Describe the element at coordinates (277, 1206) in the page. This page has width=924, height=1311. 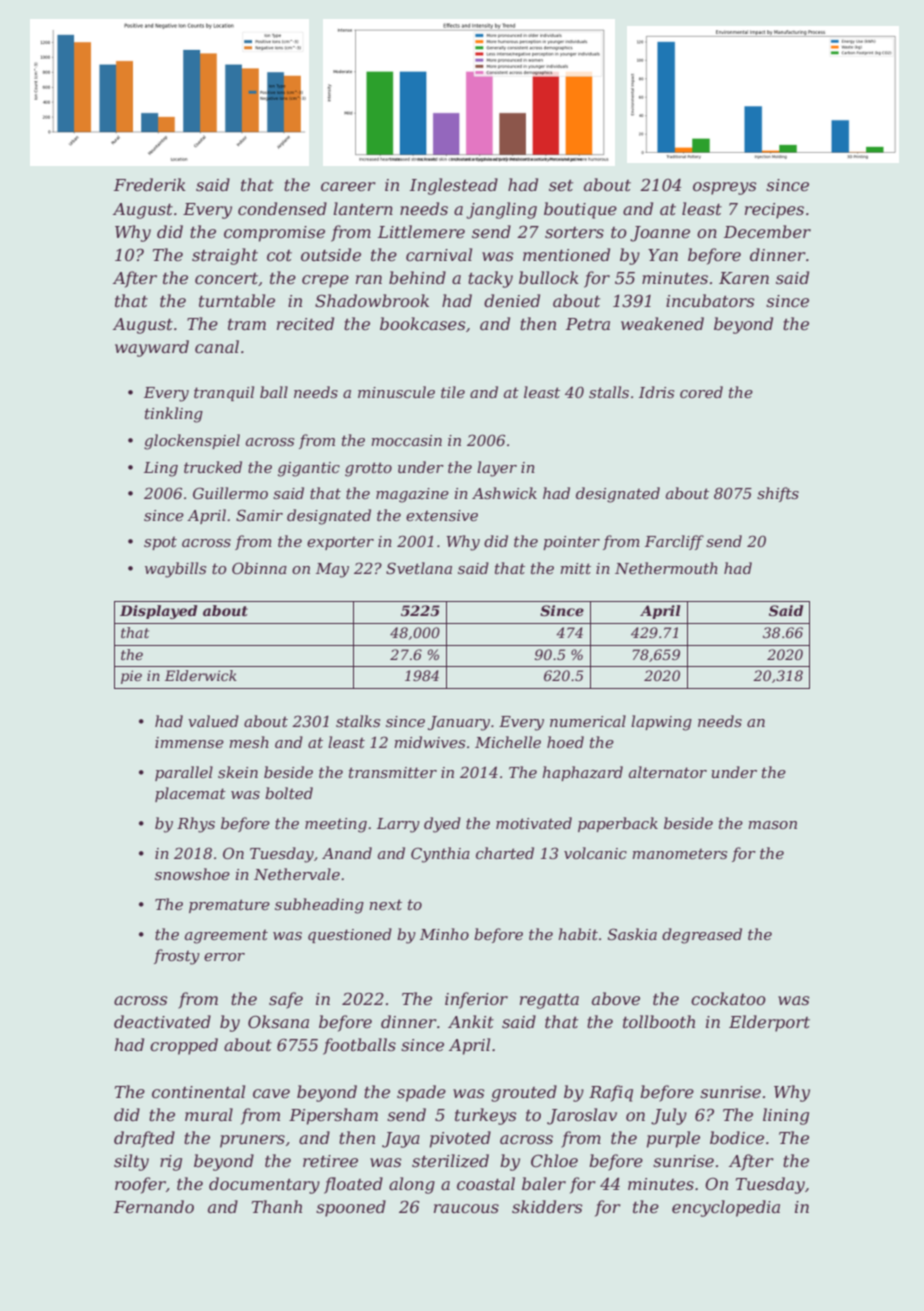
I see `Thanh` at that location.
